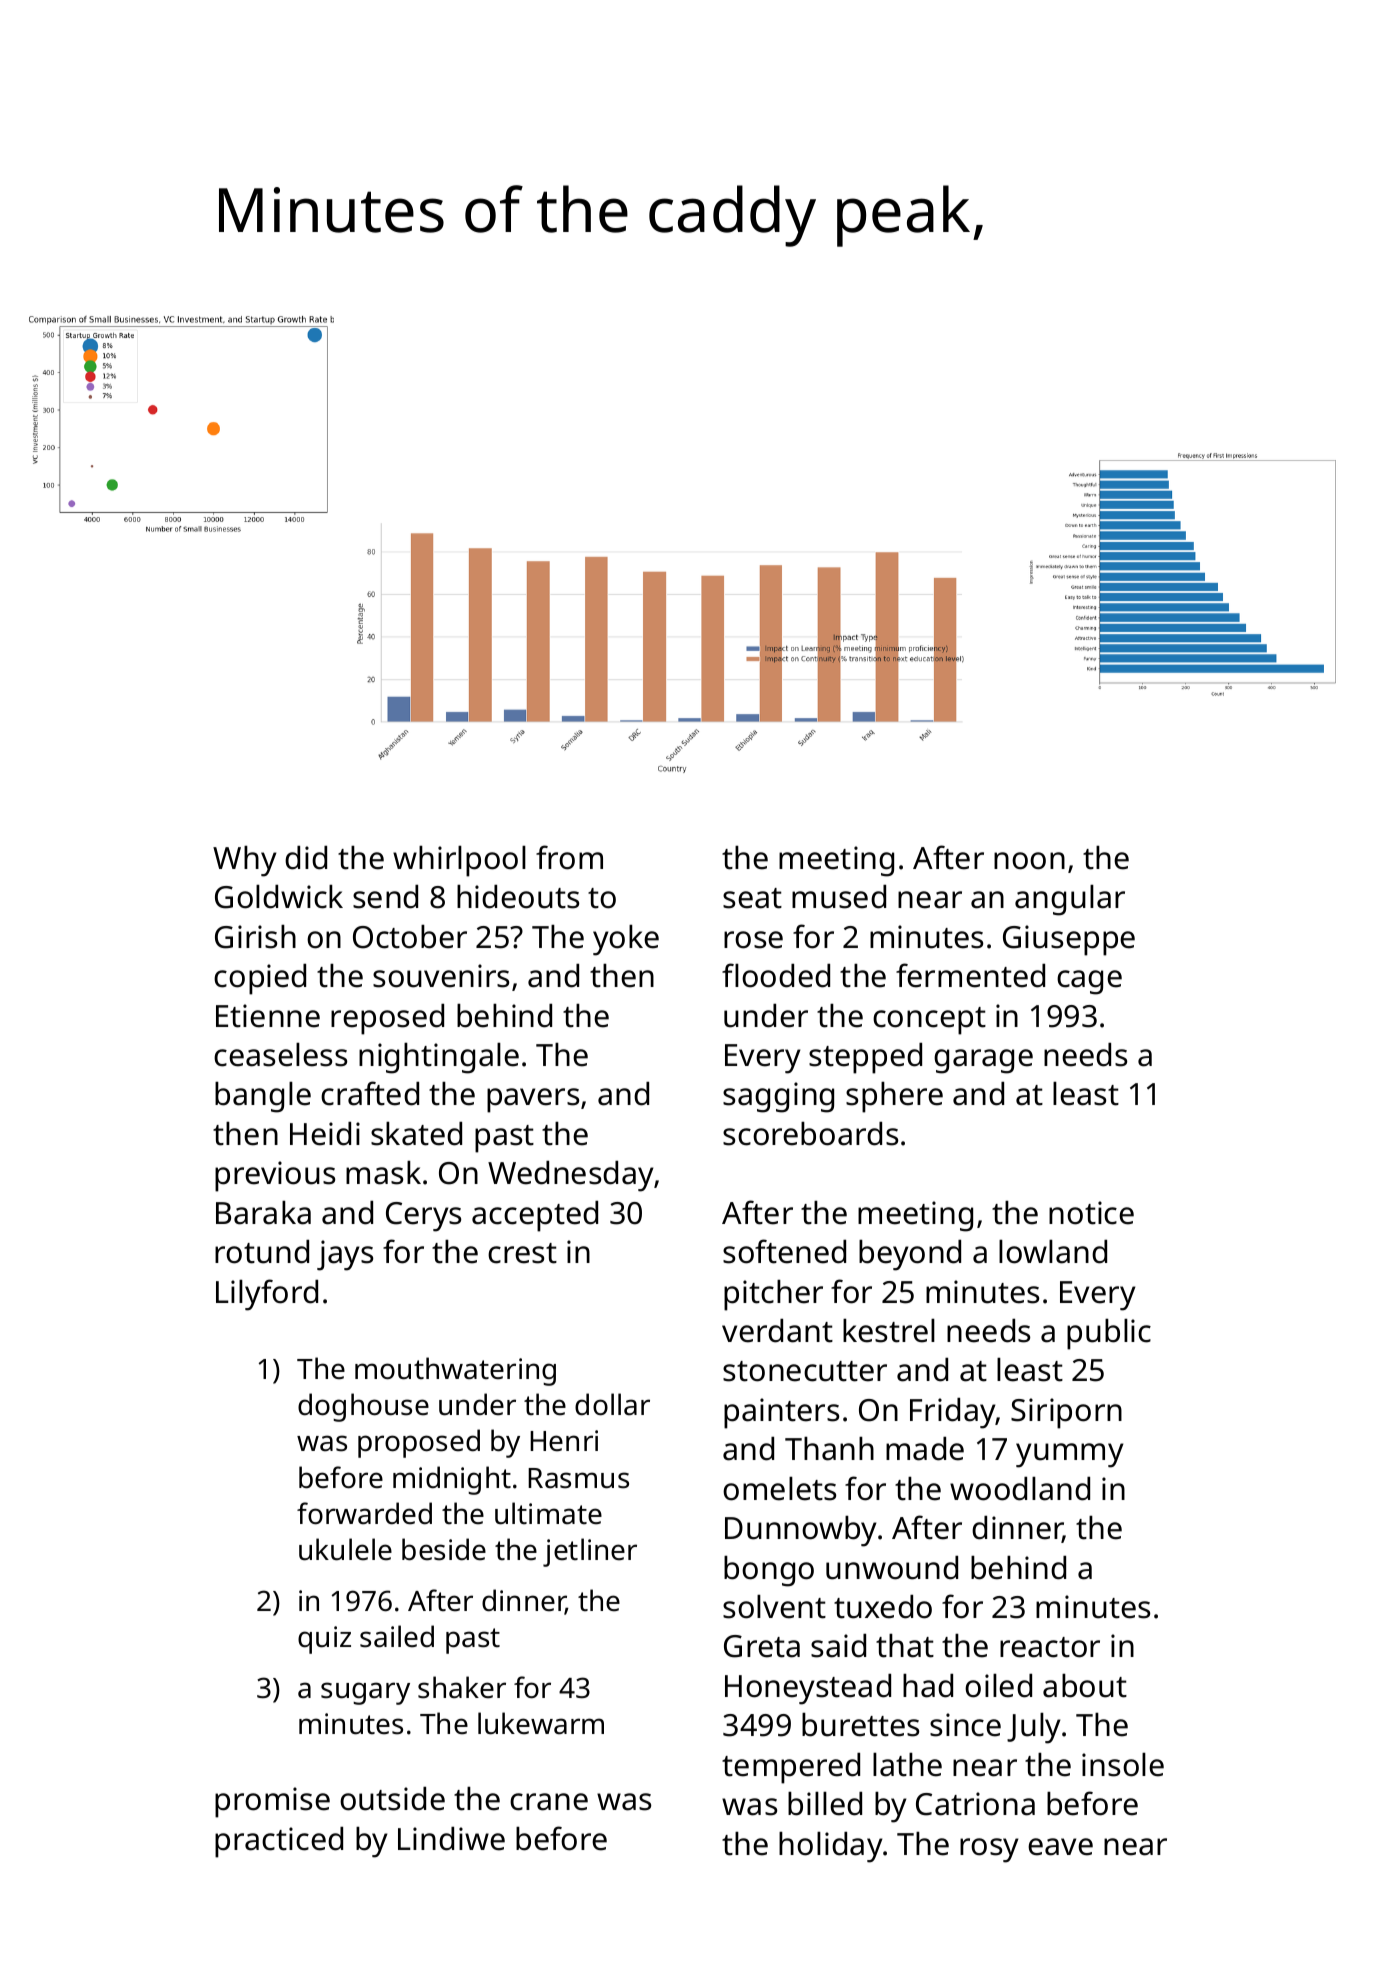  I want to click on practiced, so click(279, 1842).
